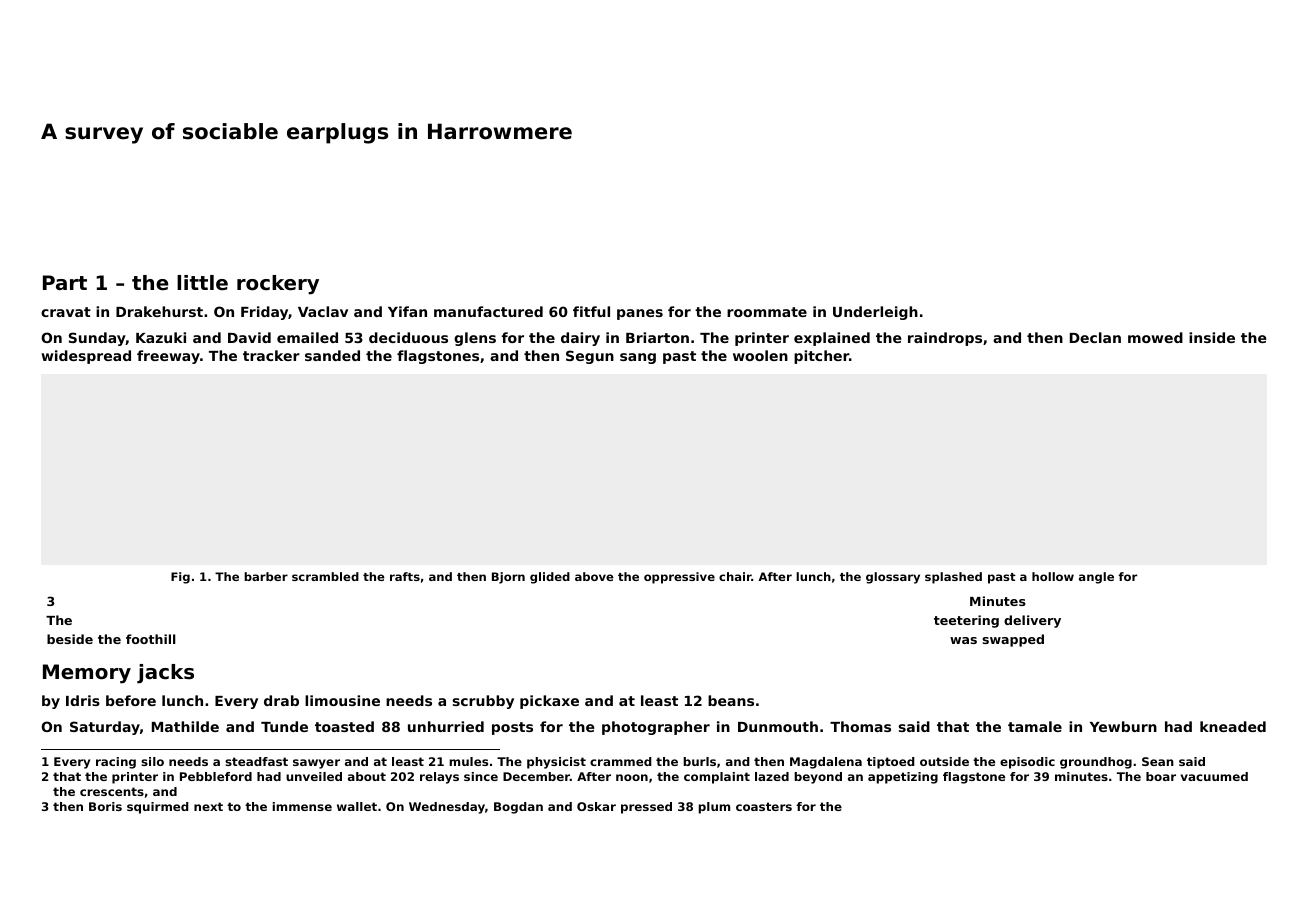 The height and width of the screenshot is (924, 1308). Describe the element at coordinates (105, 806) in the screenshot. I see `Boris` at that location.
